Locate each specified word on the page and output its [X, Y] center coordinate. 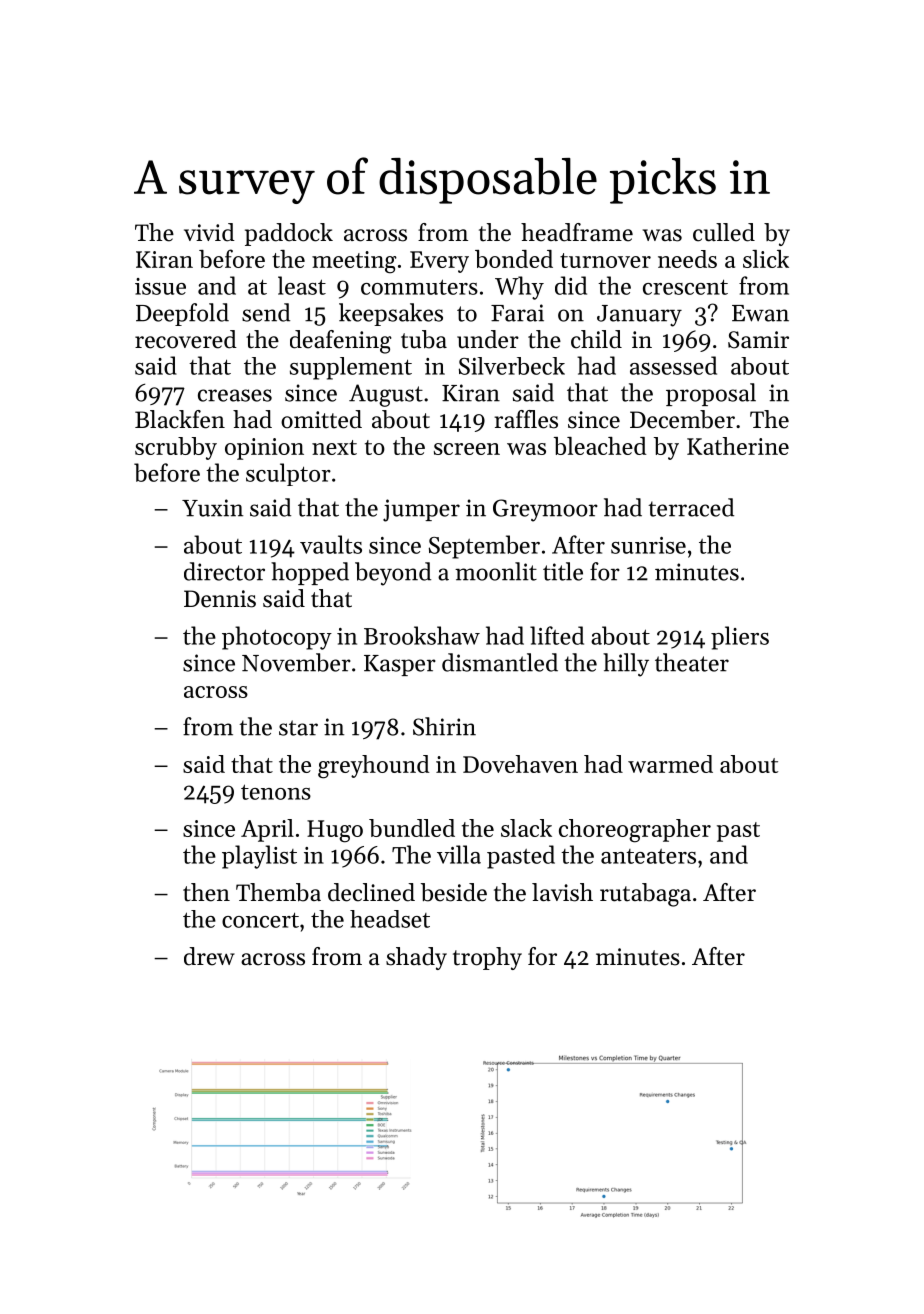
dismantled [500, 662]
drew [209, 956]
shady [416, 958]
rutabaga [645, 895]
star [298, 728]
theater [692, 662]
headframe [577, 232]
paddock [289, 234]
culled [724, 232]
